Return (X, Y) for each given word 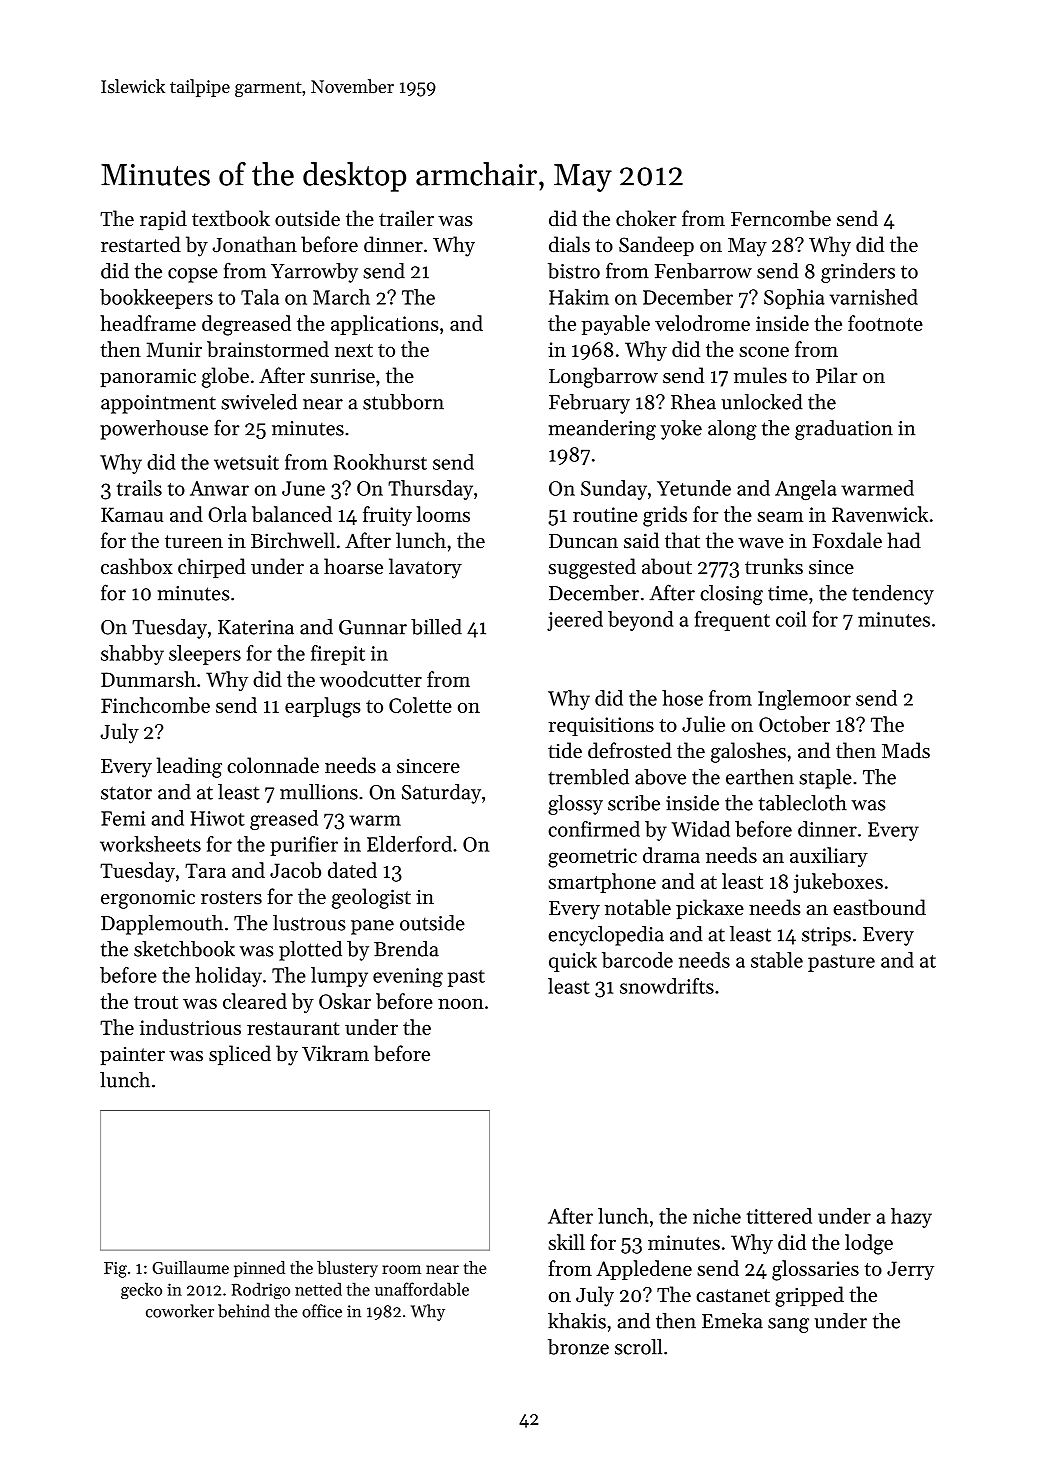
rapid (163, 220)
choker (646, 218)
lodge (869, 1244)
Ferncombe (781, 218)
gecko (141, 1290)
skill (566, 1242)
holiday (228, 977)
